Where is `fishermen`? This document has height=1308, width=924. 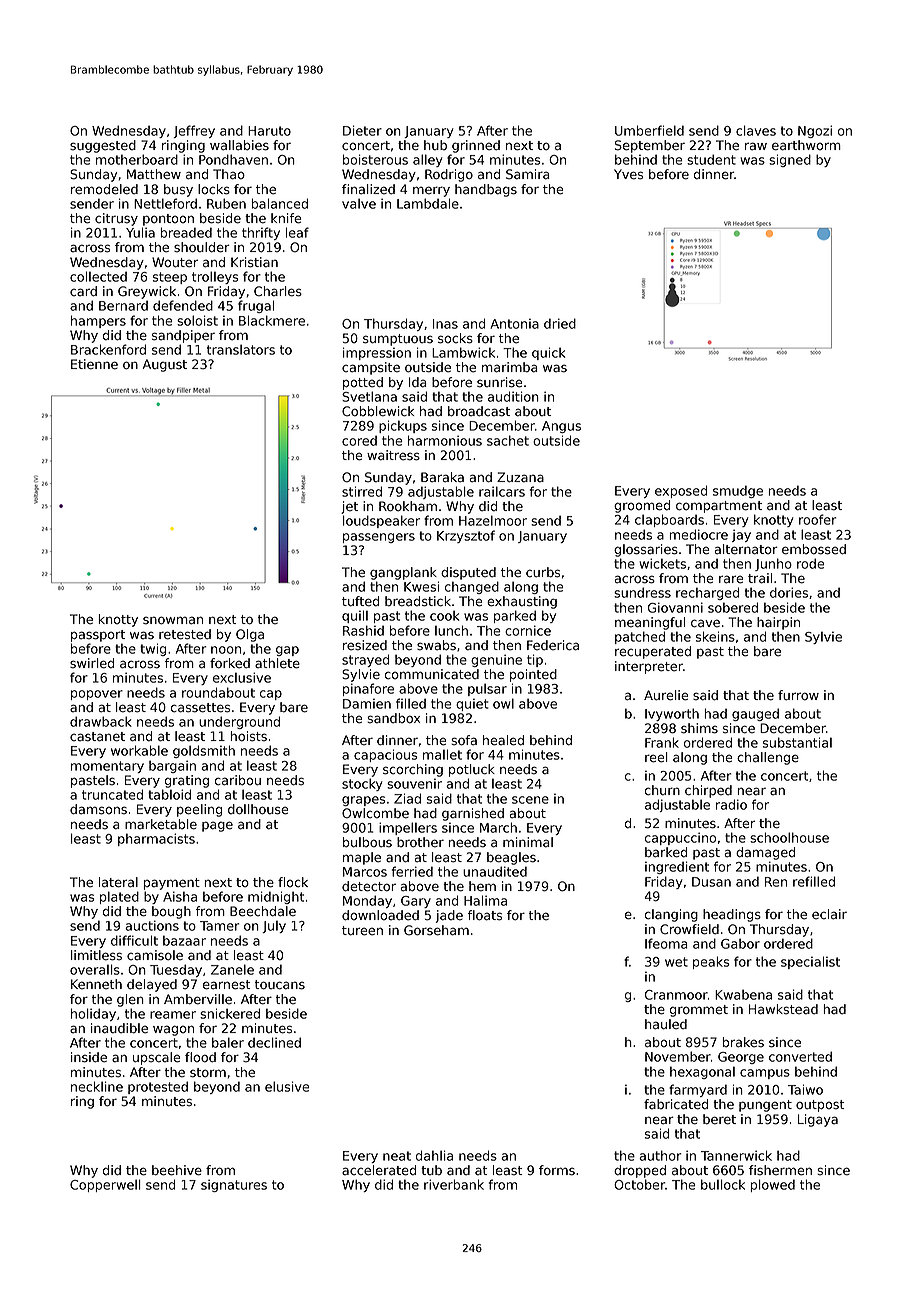
fishermen is located at coordinates (780, 1170).
